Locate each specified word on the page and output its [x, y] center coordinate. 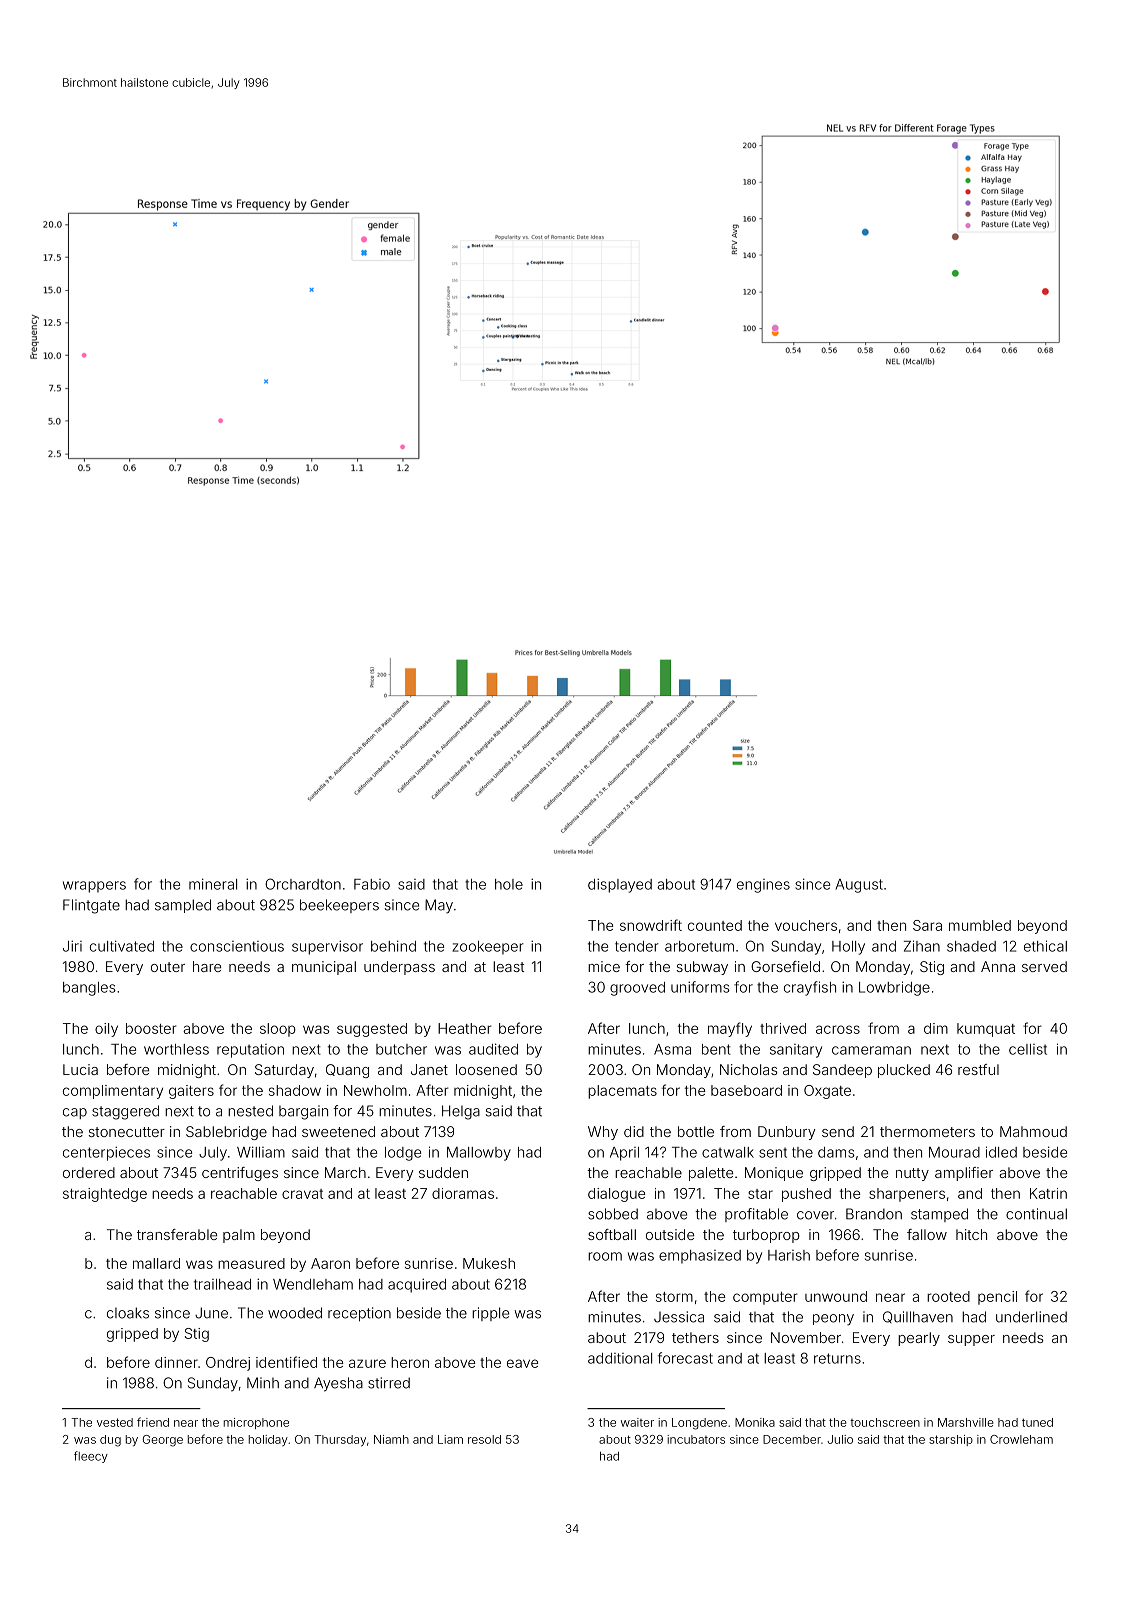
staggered [125, 1112]
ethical [1045, 946]
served [1044, 966]
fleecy [91, 1457]
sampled [183, 906]
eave [522, 1363]
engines [763, 886]
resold [484, 1439]
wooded [295, 1313]
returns [837, 1358]
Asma [672, 1049]
